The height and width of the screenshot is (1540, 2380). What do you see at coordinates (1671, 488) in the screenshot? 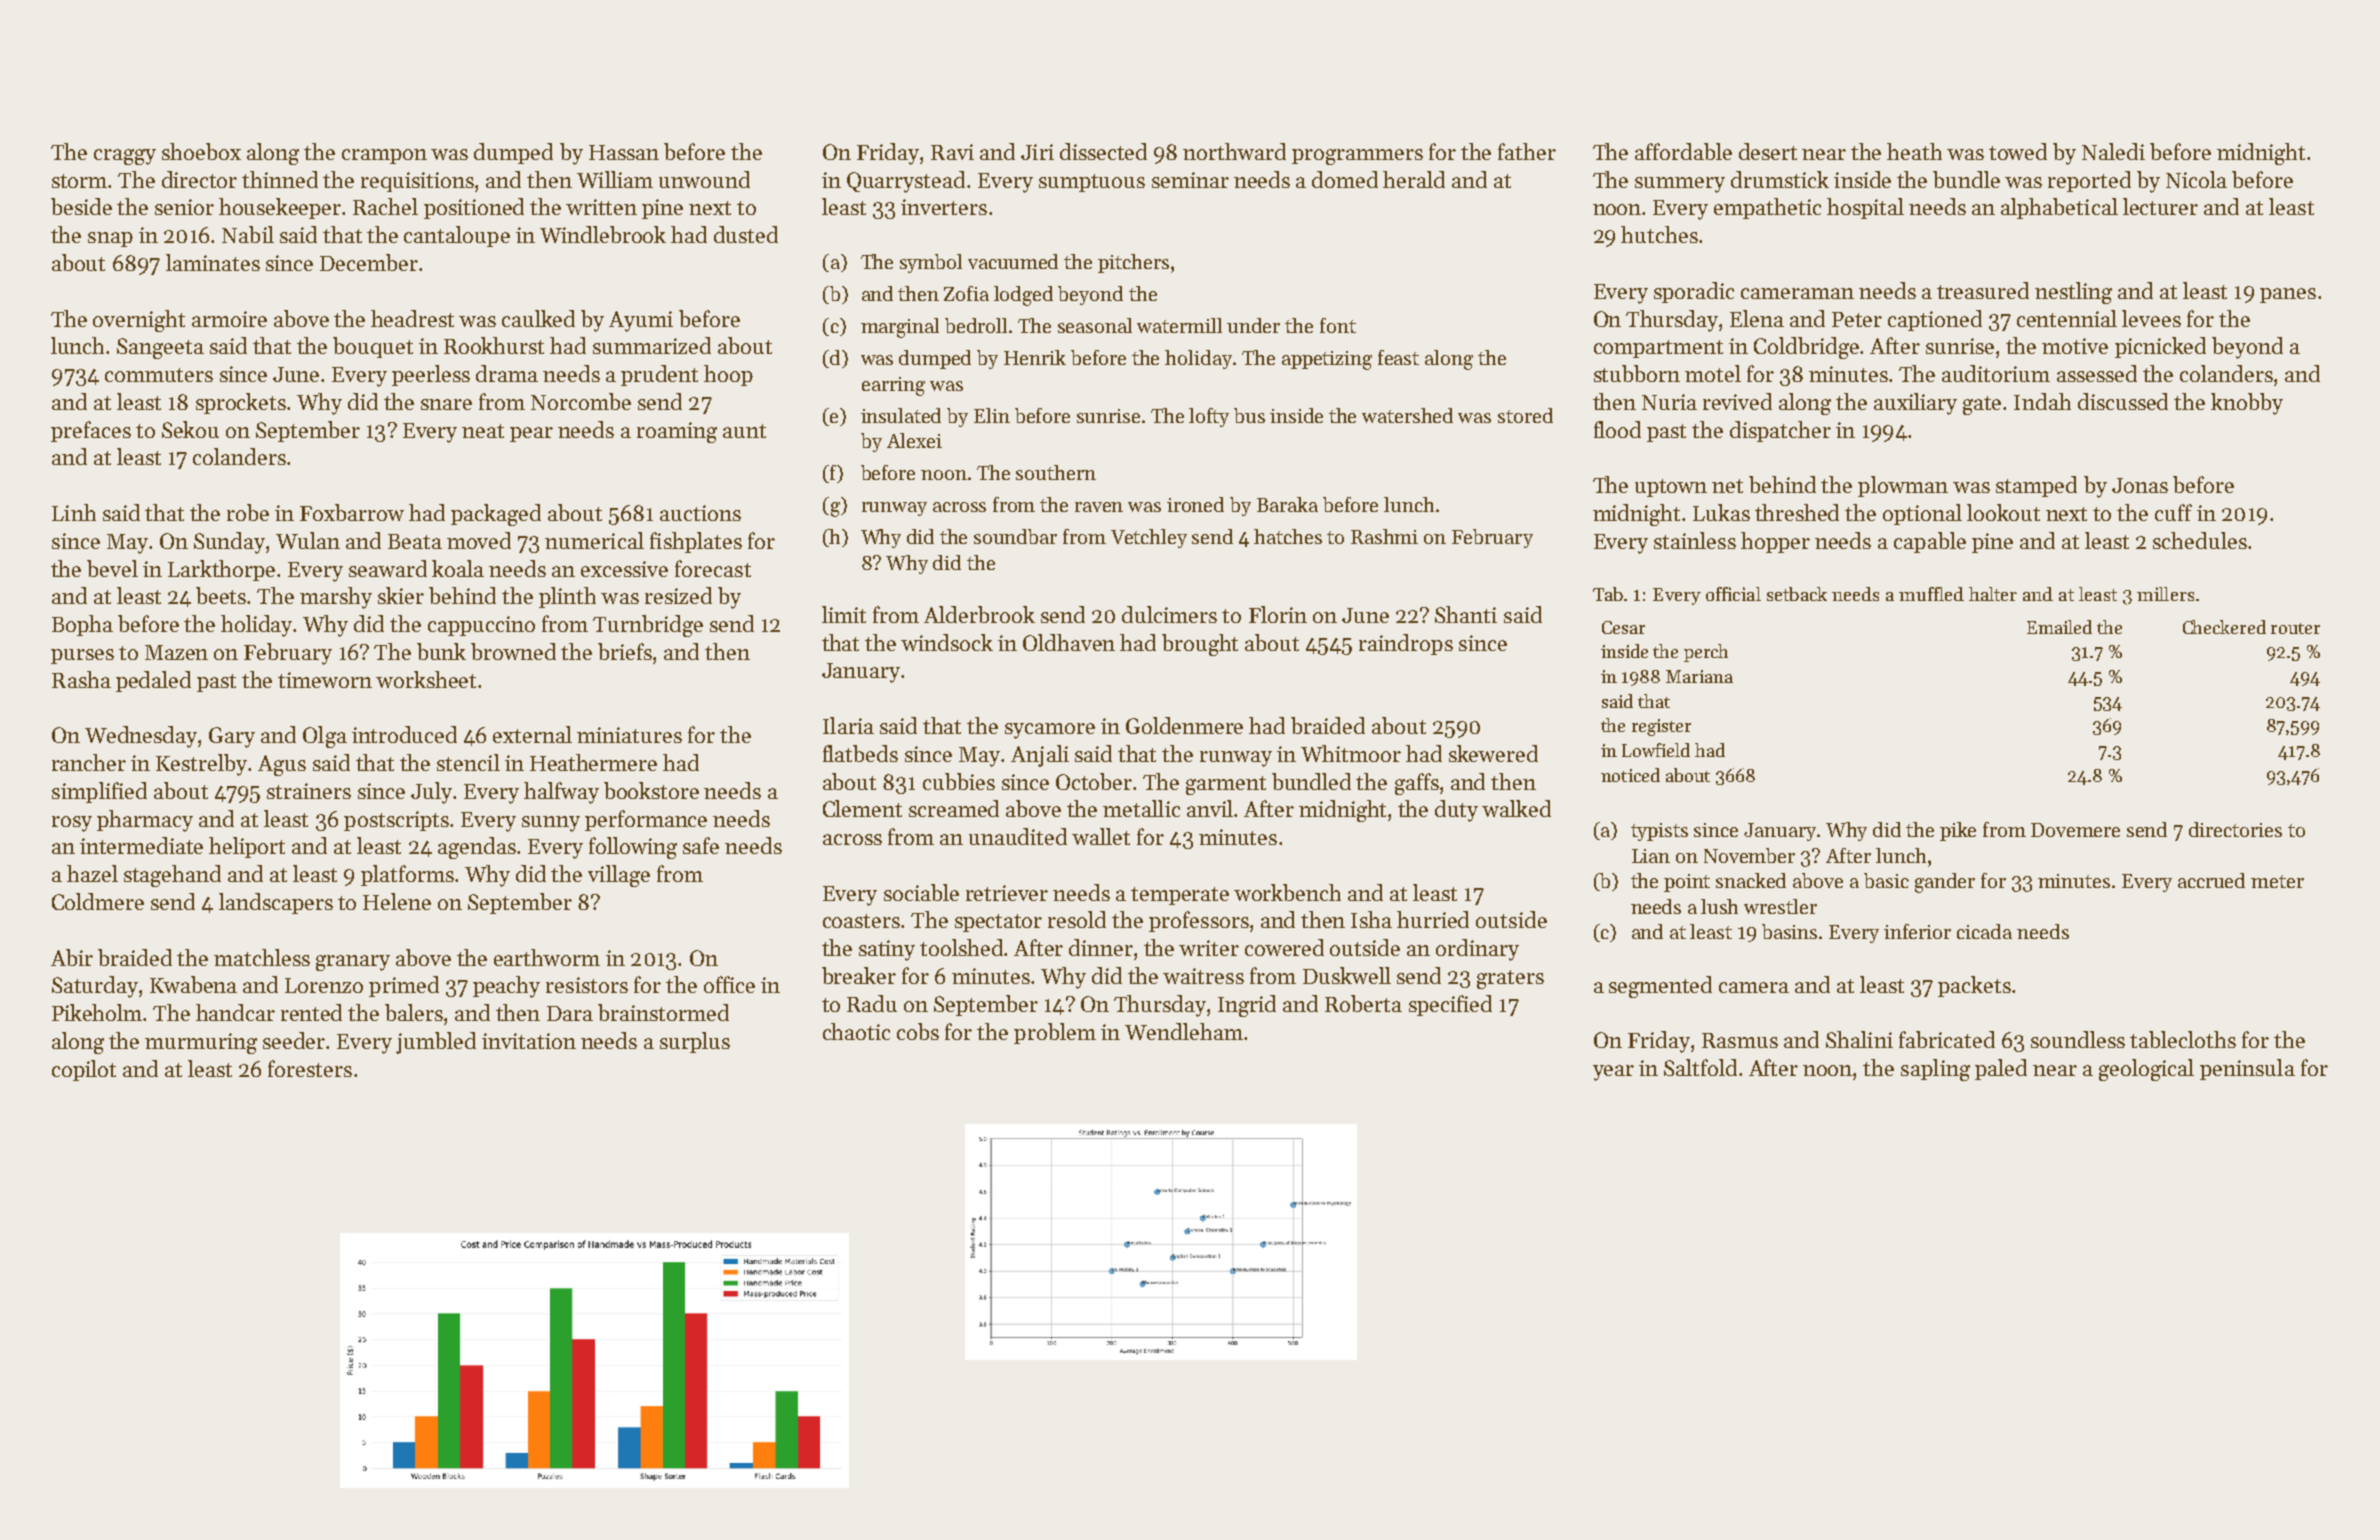
I see `uptown` at bounding box center [1671, 488].
